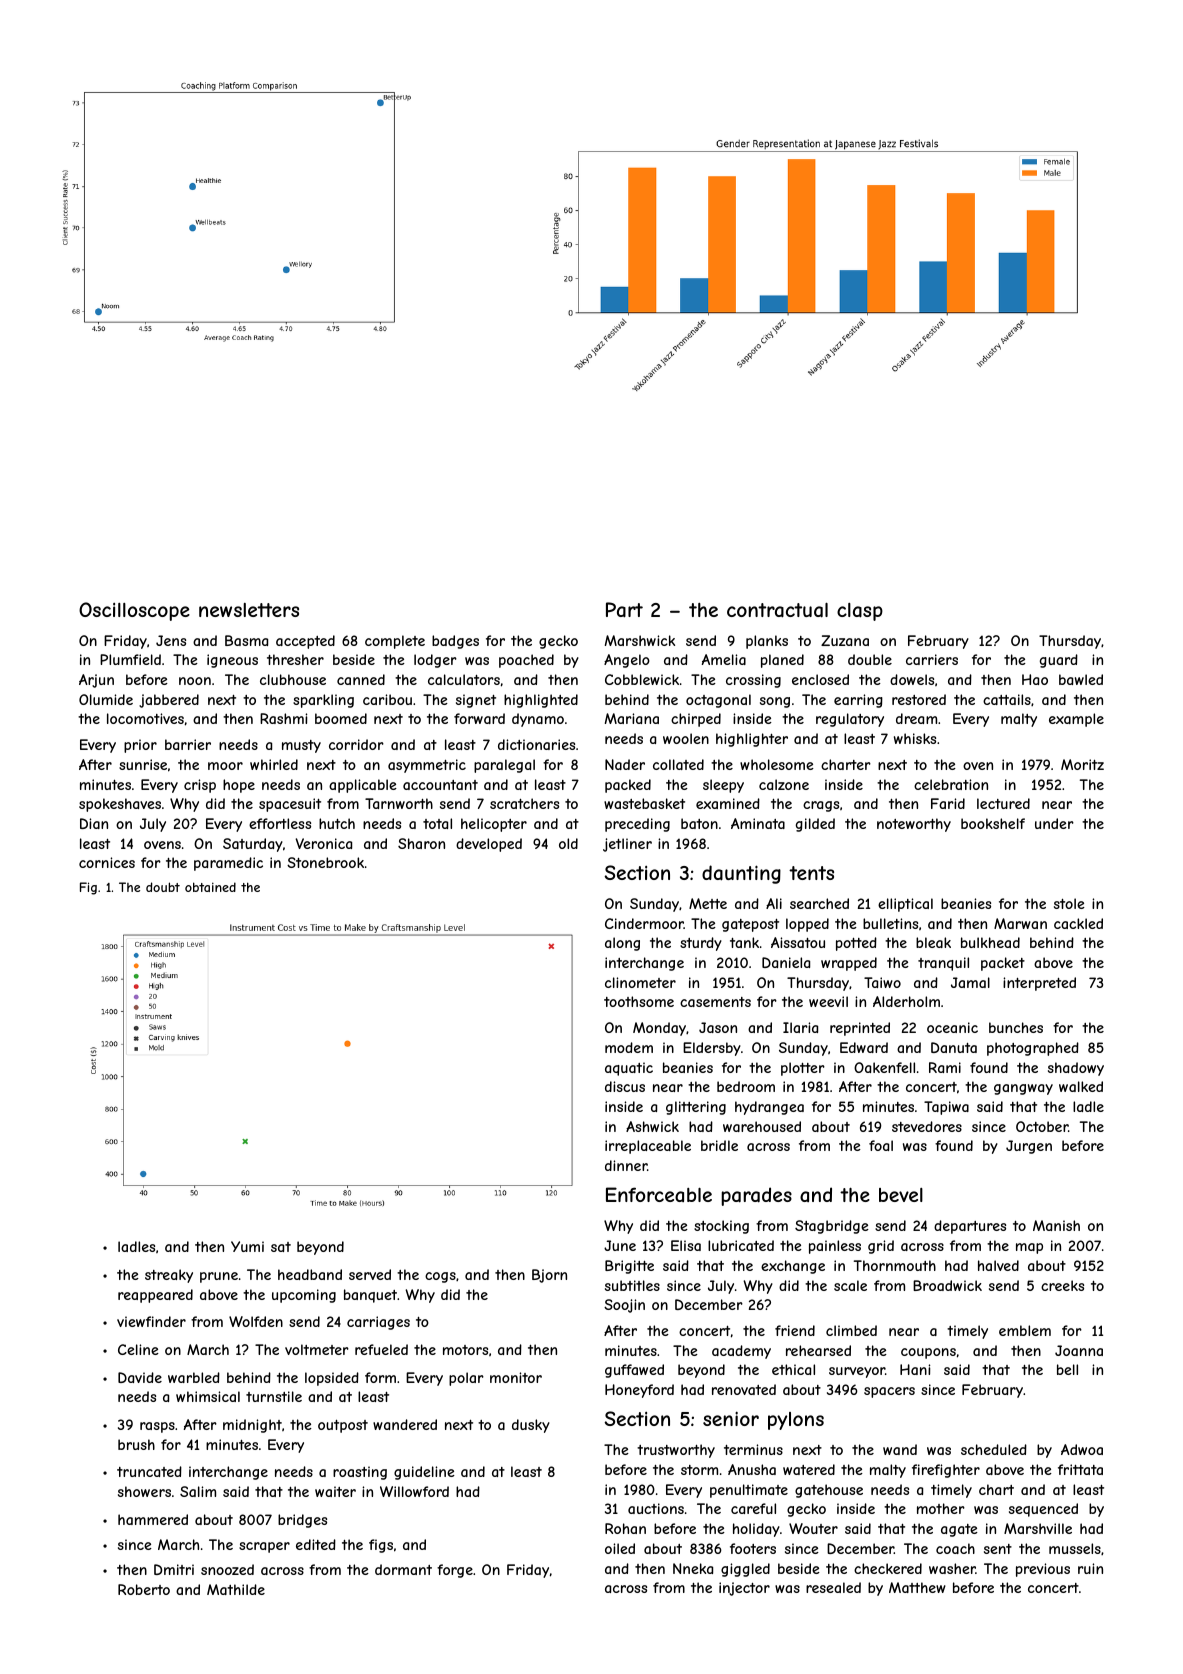 This page has height=1674, width=1183. Describe the element at coordinates (143, 764) in the page. I see `sunrise` at that location.
